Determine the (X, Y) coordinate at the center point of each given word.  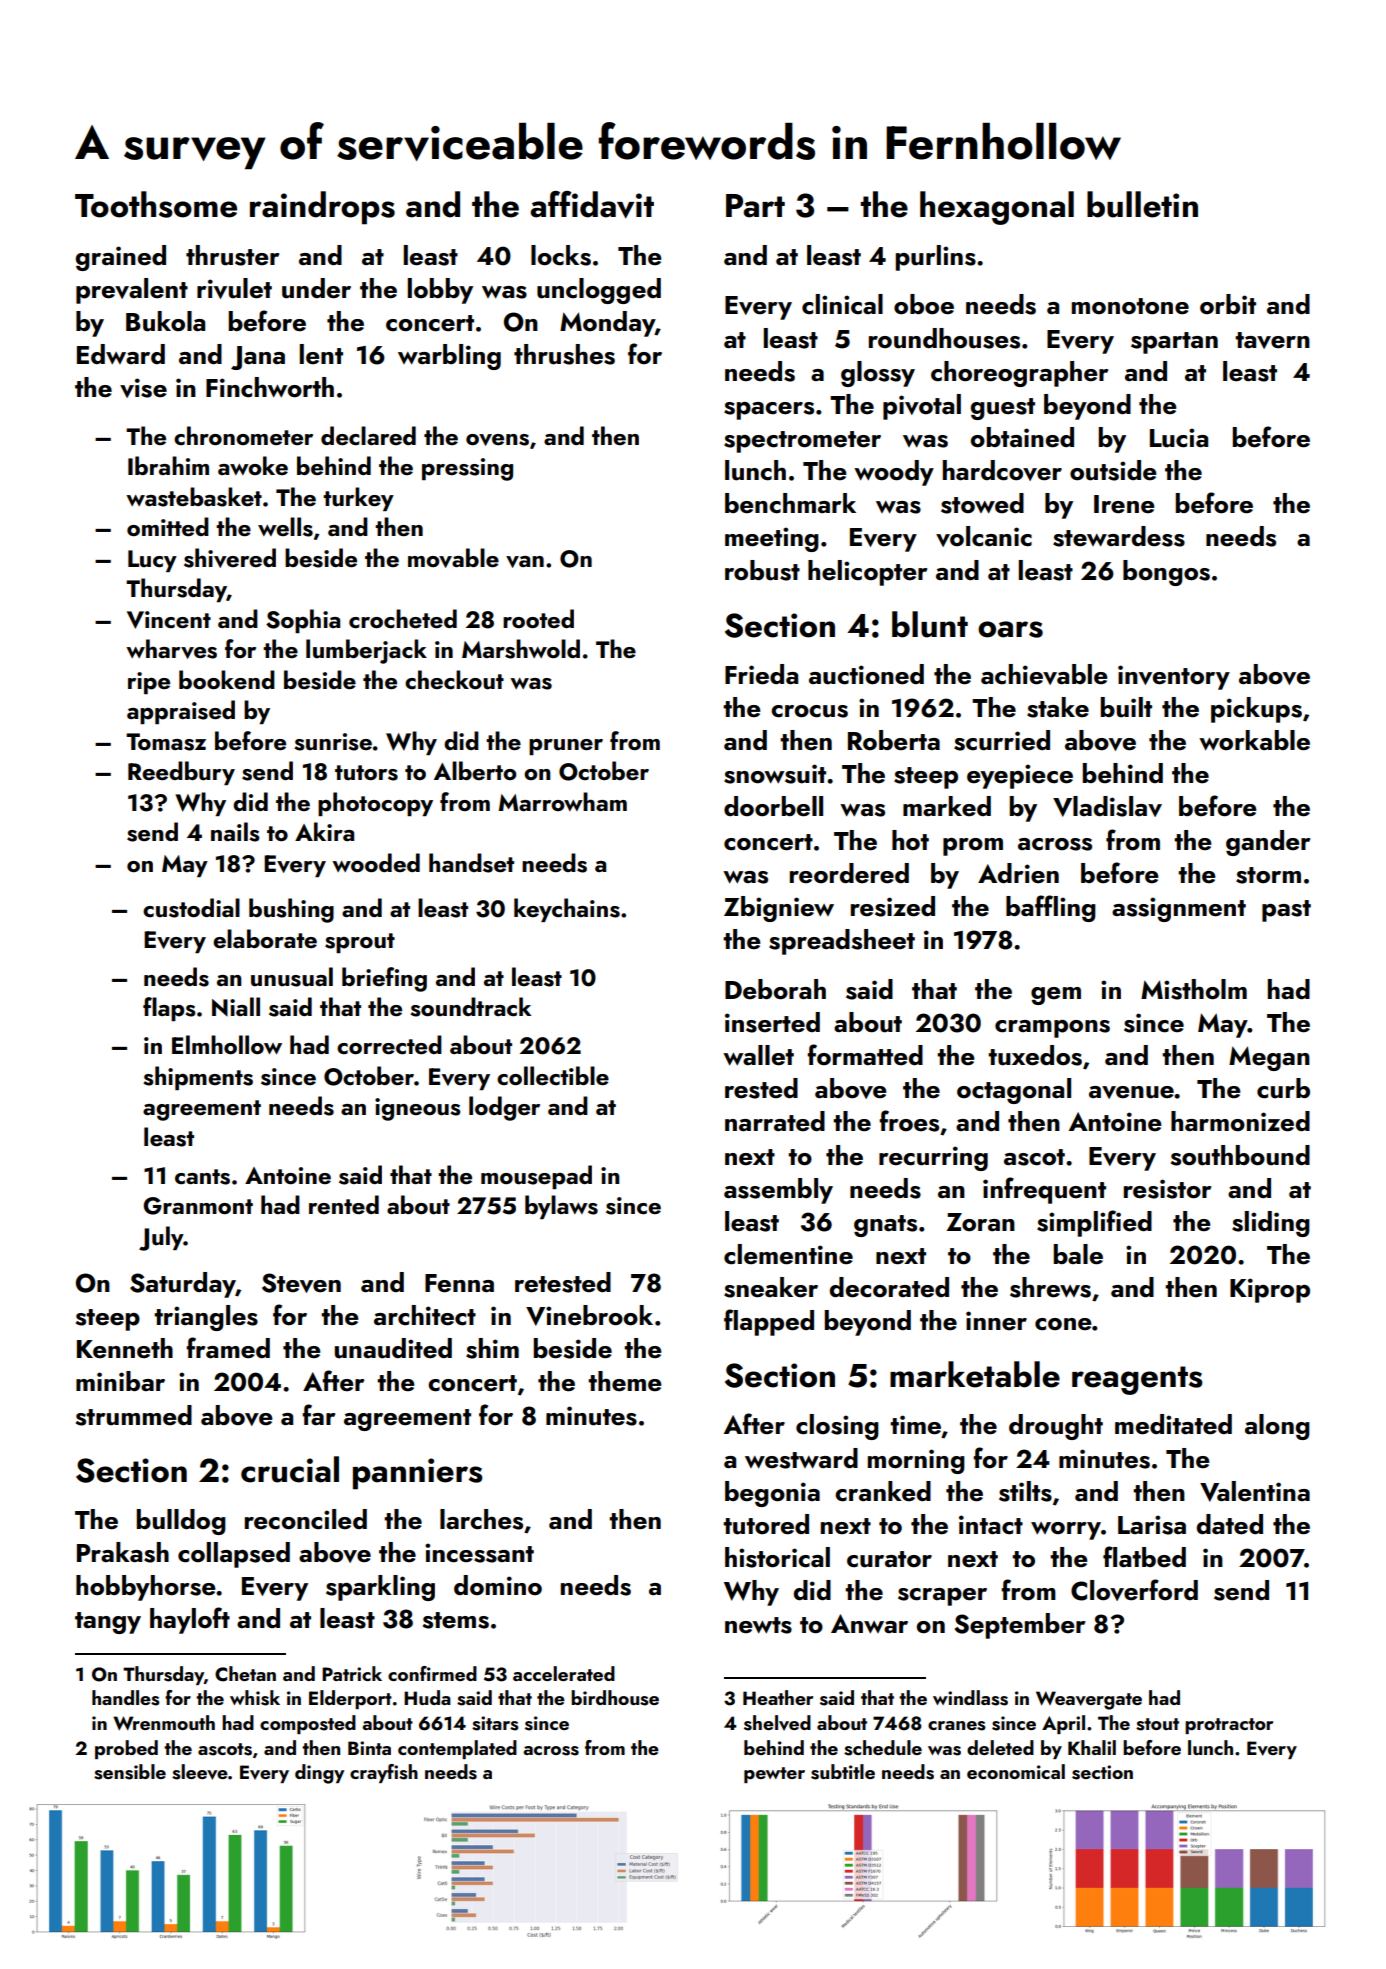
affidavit (592, 205)
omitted (168, 526)
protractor (1229, 1726)
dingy (319, 1774)
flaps (169, 1009)
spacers (769, 411)
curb (1283, 1088)
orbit (1228, 304)
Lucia (1179, 438)
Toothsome (156, 204)
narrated (775, 1121)
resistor (1167, 1189)
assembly (778, 1191)
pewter (774, 1775)
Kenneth (125, 1348)
